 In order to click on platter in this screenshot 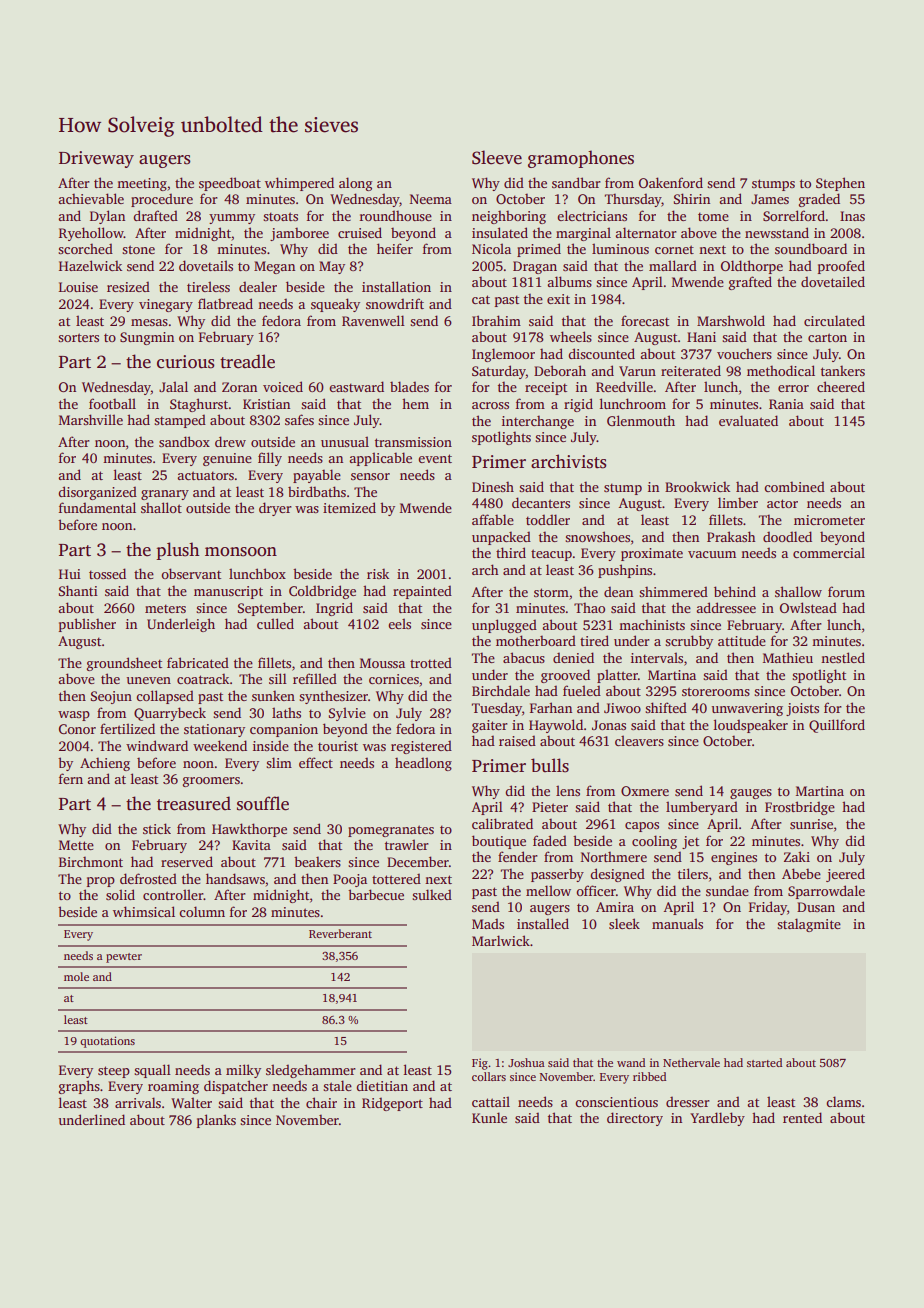, I will do `click(617, 676)`.
